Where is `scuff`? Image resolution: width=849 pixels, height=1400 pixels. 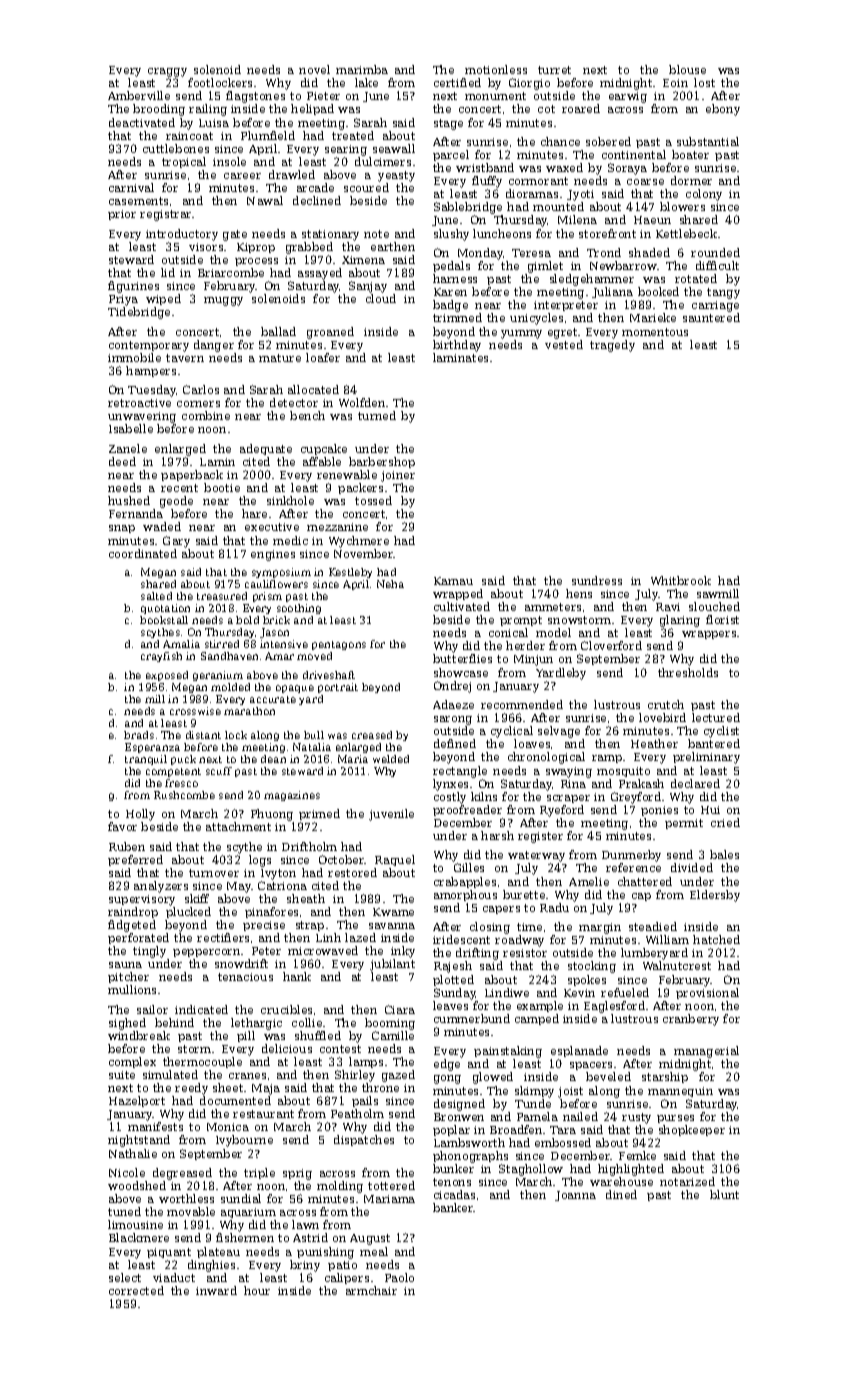 scuff is located at coordinates (219, 771).
